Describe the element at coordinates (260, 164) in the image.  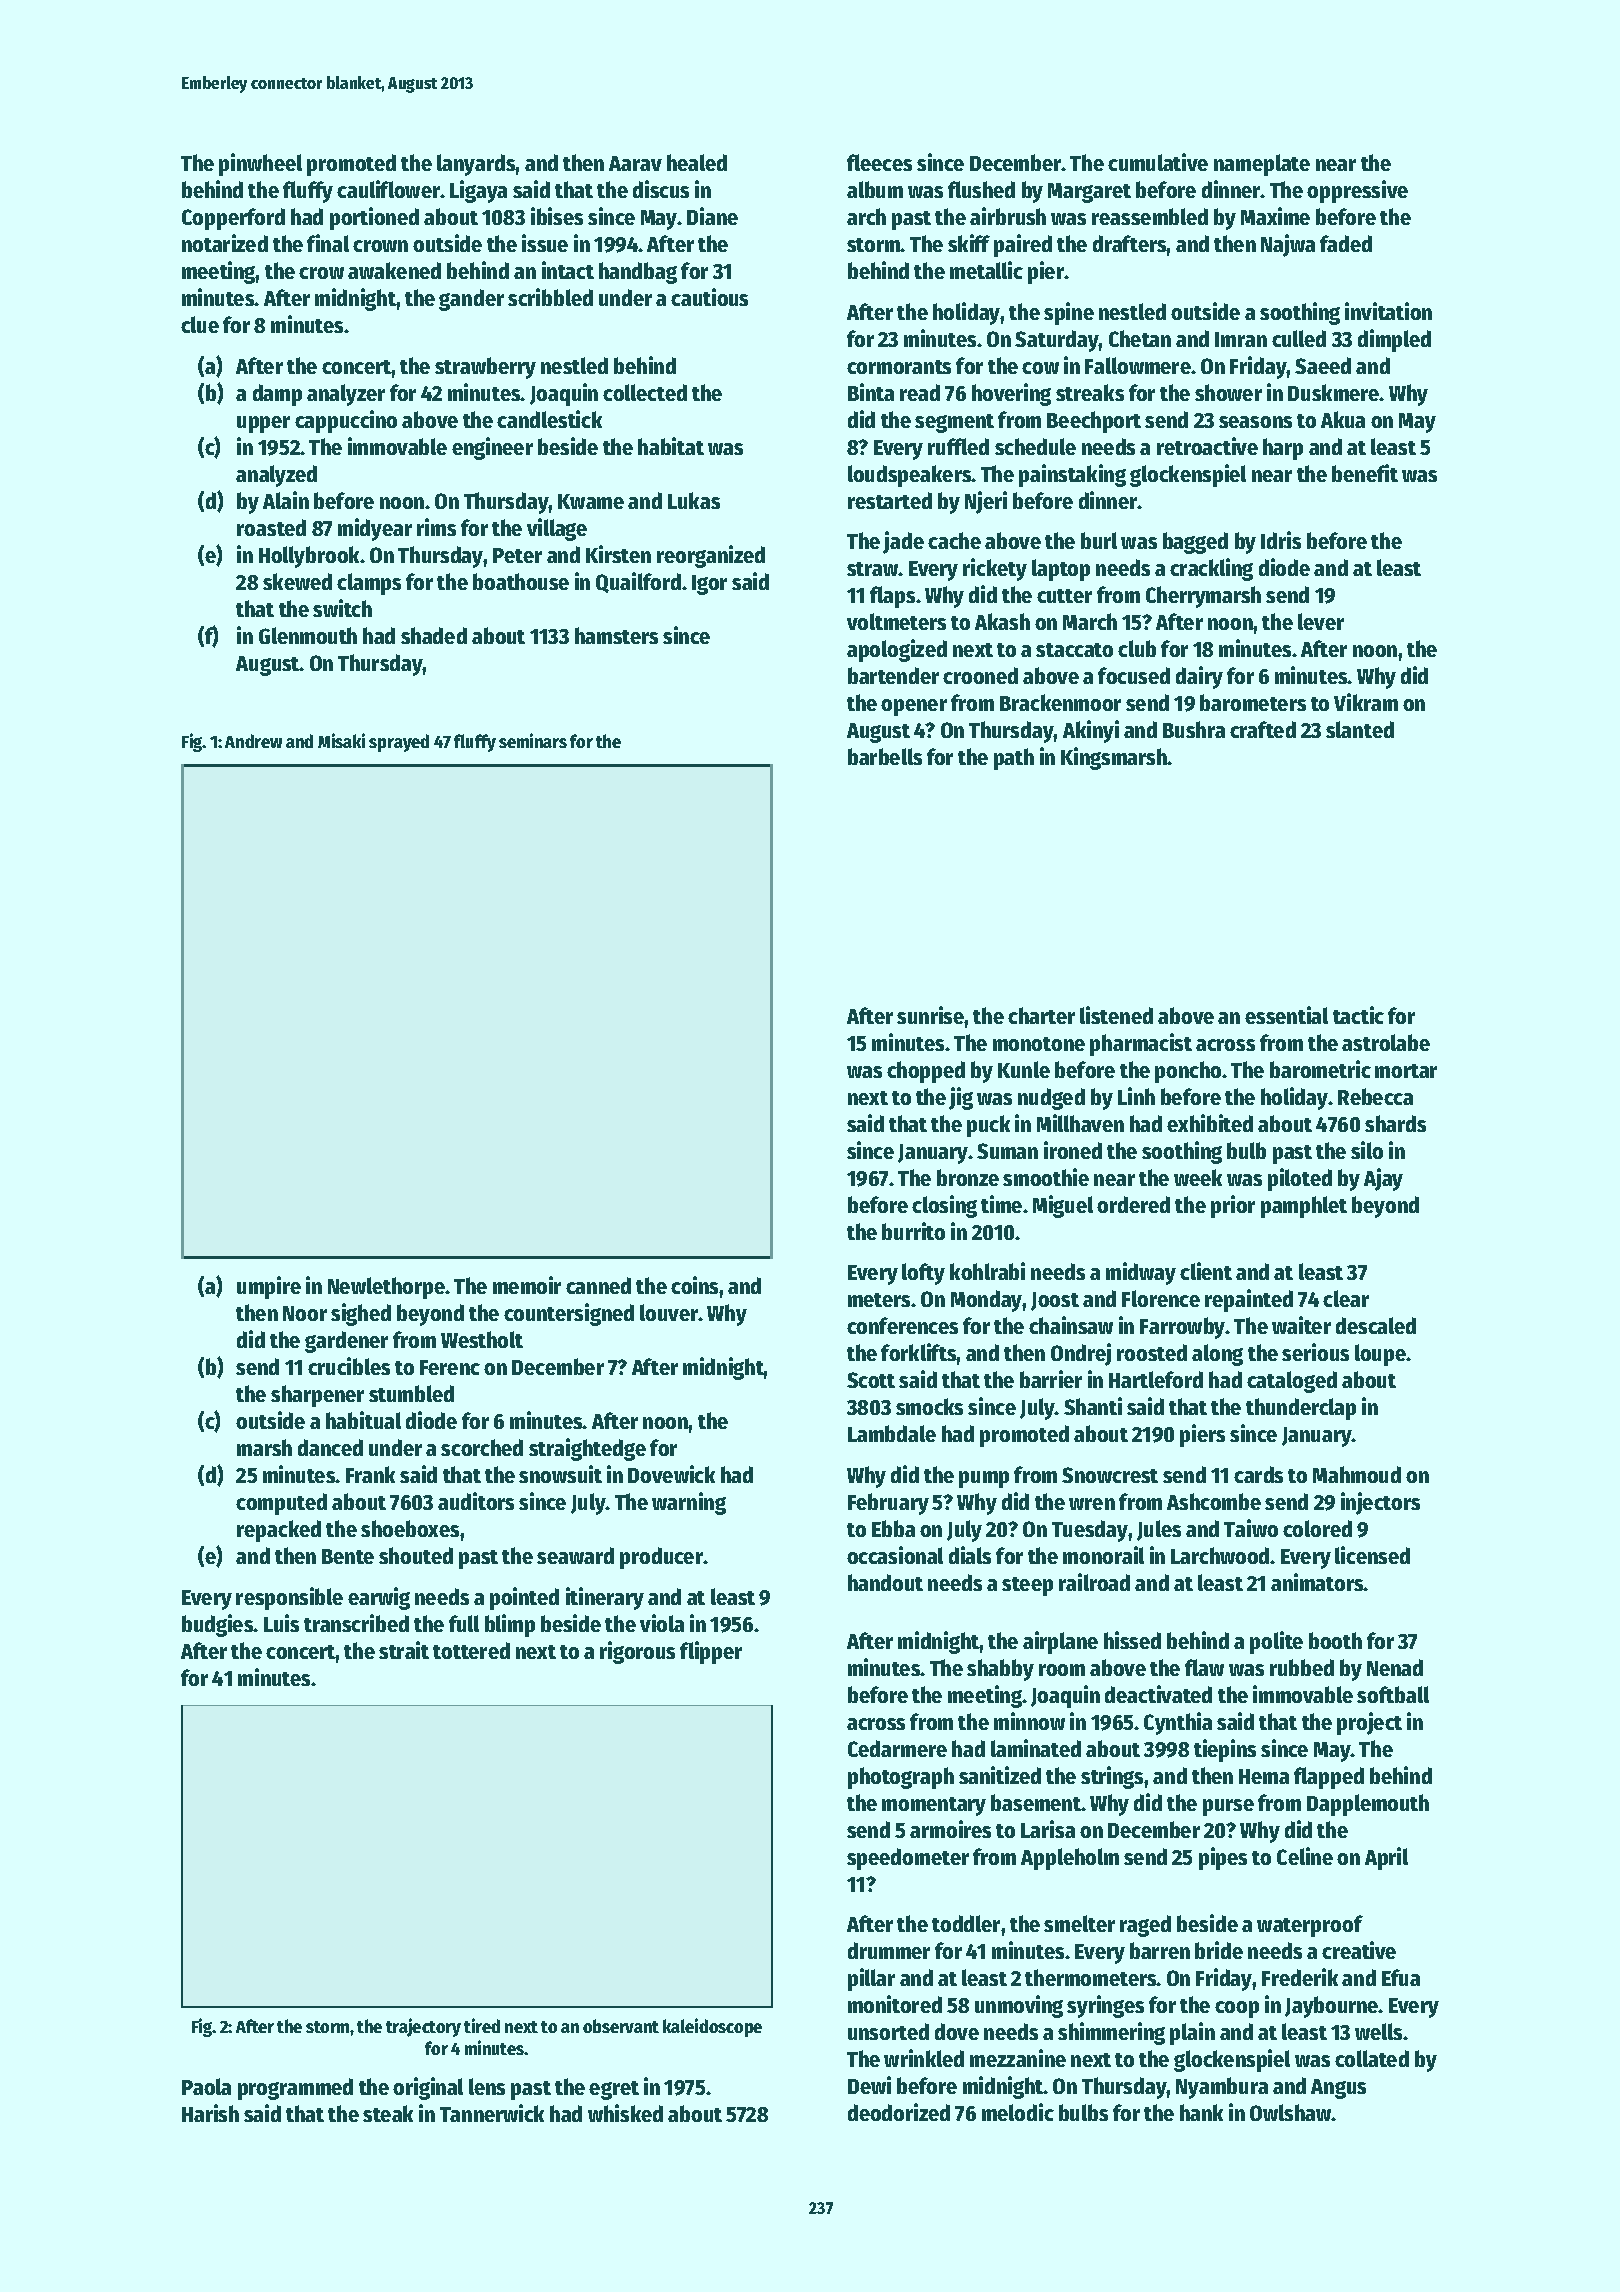
I see `pinwheel` at that location.
